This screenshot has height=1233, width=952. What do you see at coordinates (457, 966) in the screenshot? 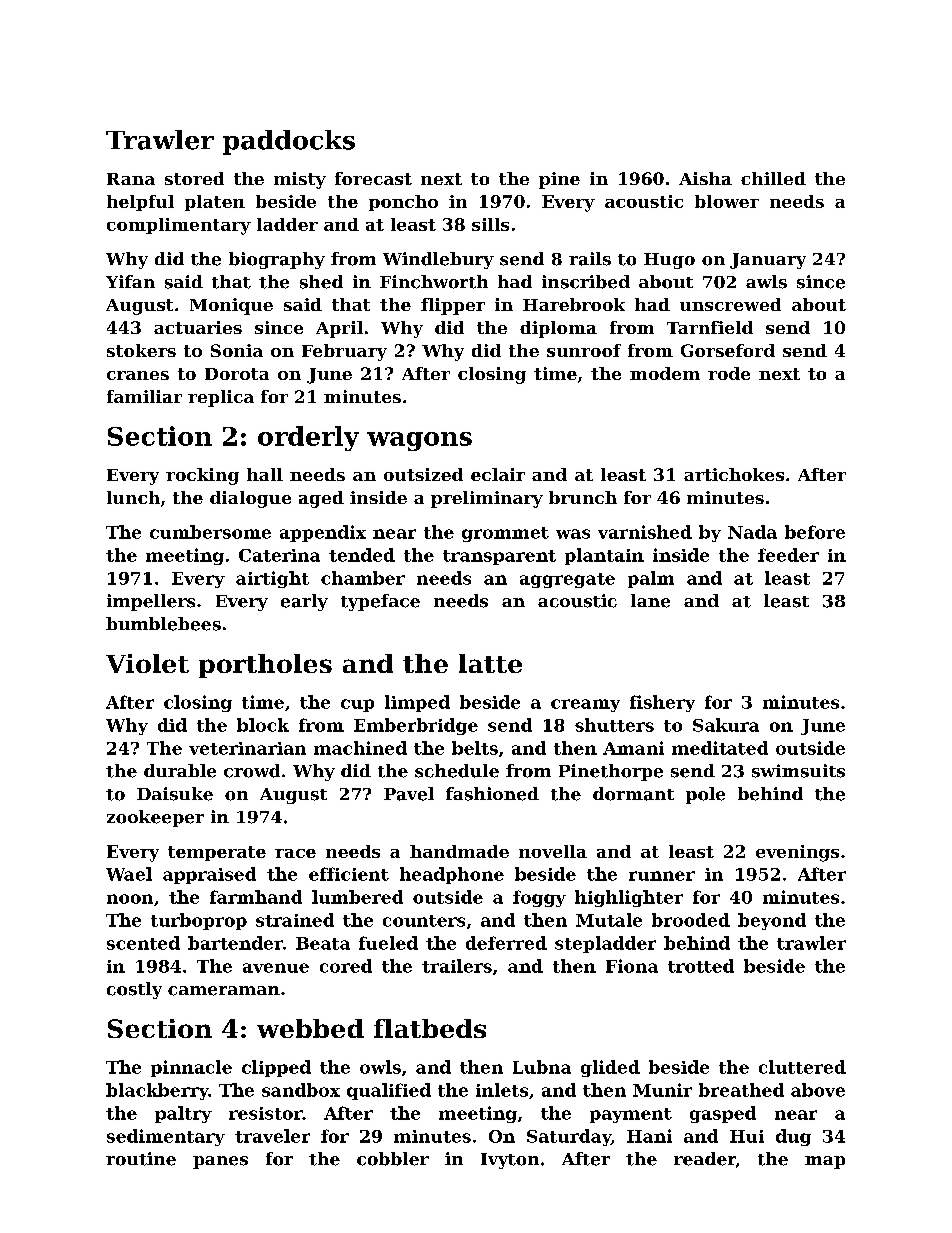
I see `trailers` at bounding box center [457, 966].
